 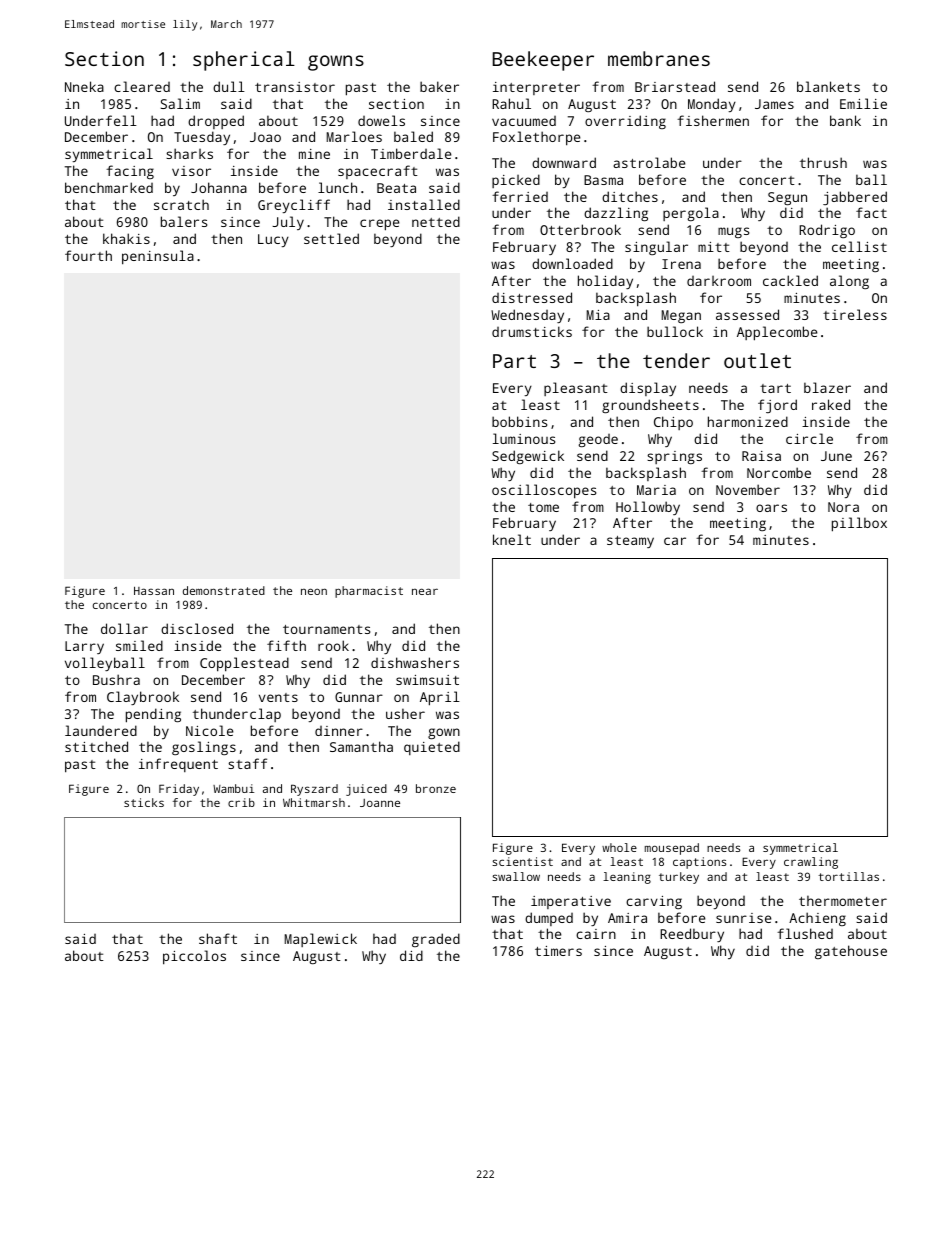 What do you see at coordinates (436, 221) in the document?
I see `netted` at bounding box center [436, 221].
